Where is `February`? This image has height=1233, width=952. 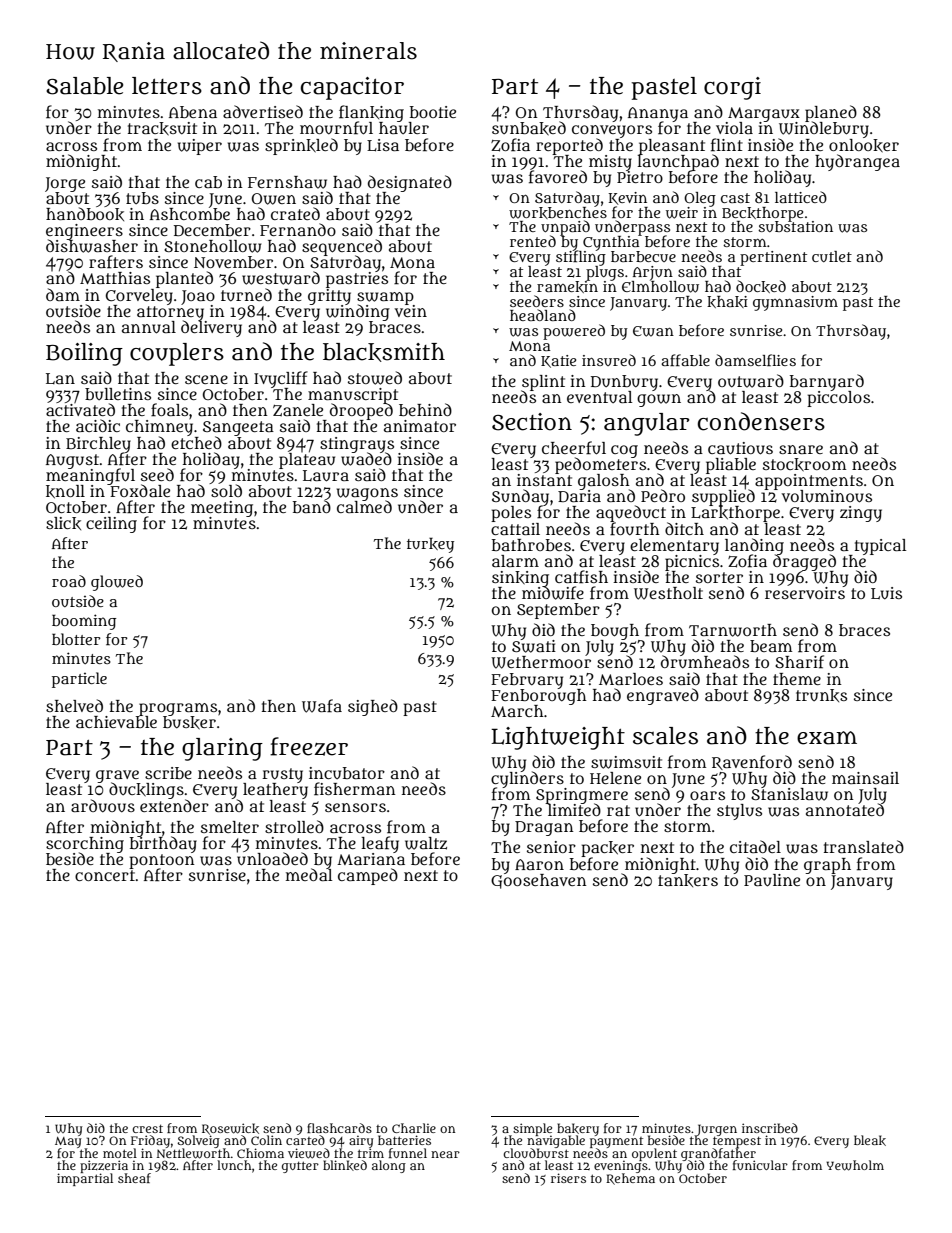
February is located at coordinates (527, 681).
